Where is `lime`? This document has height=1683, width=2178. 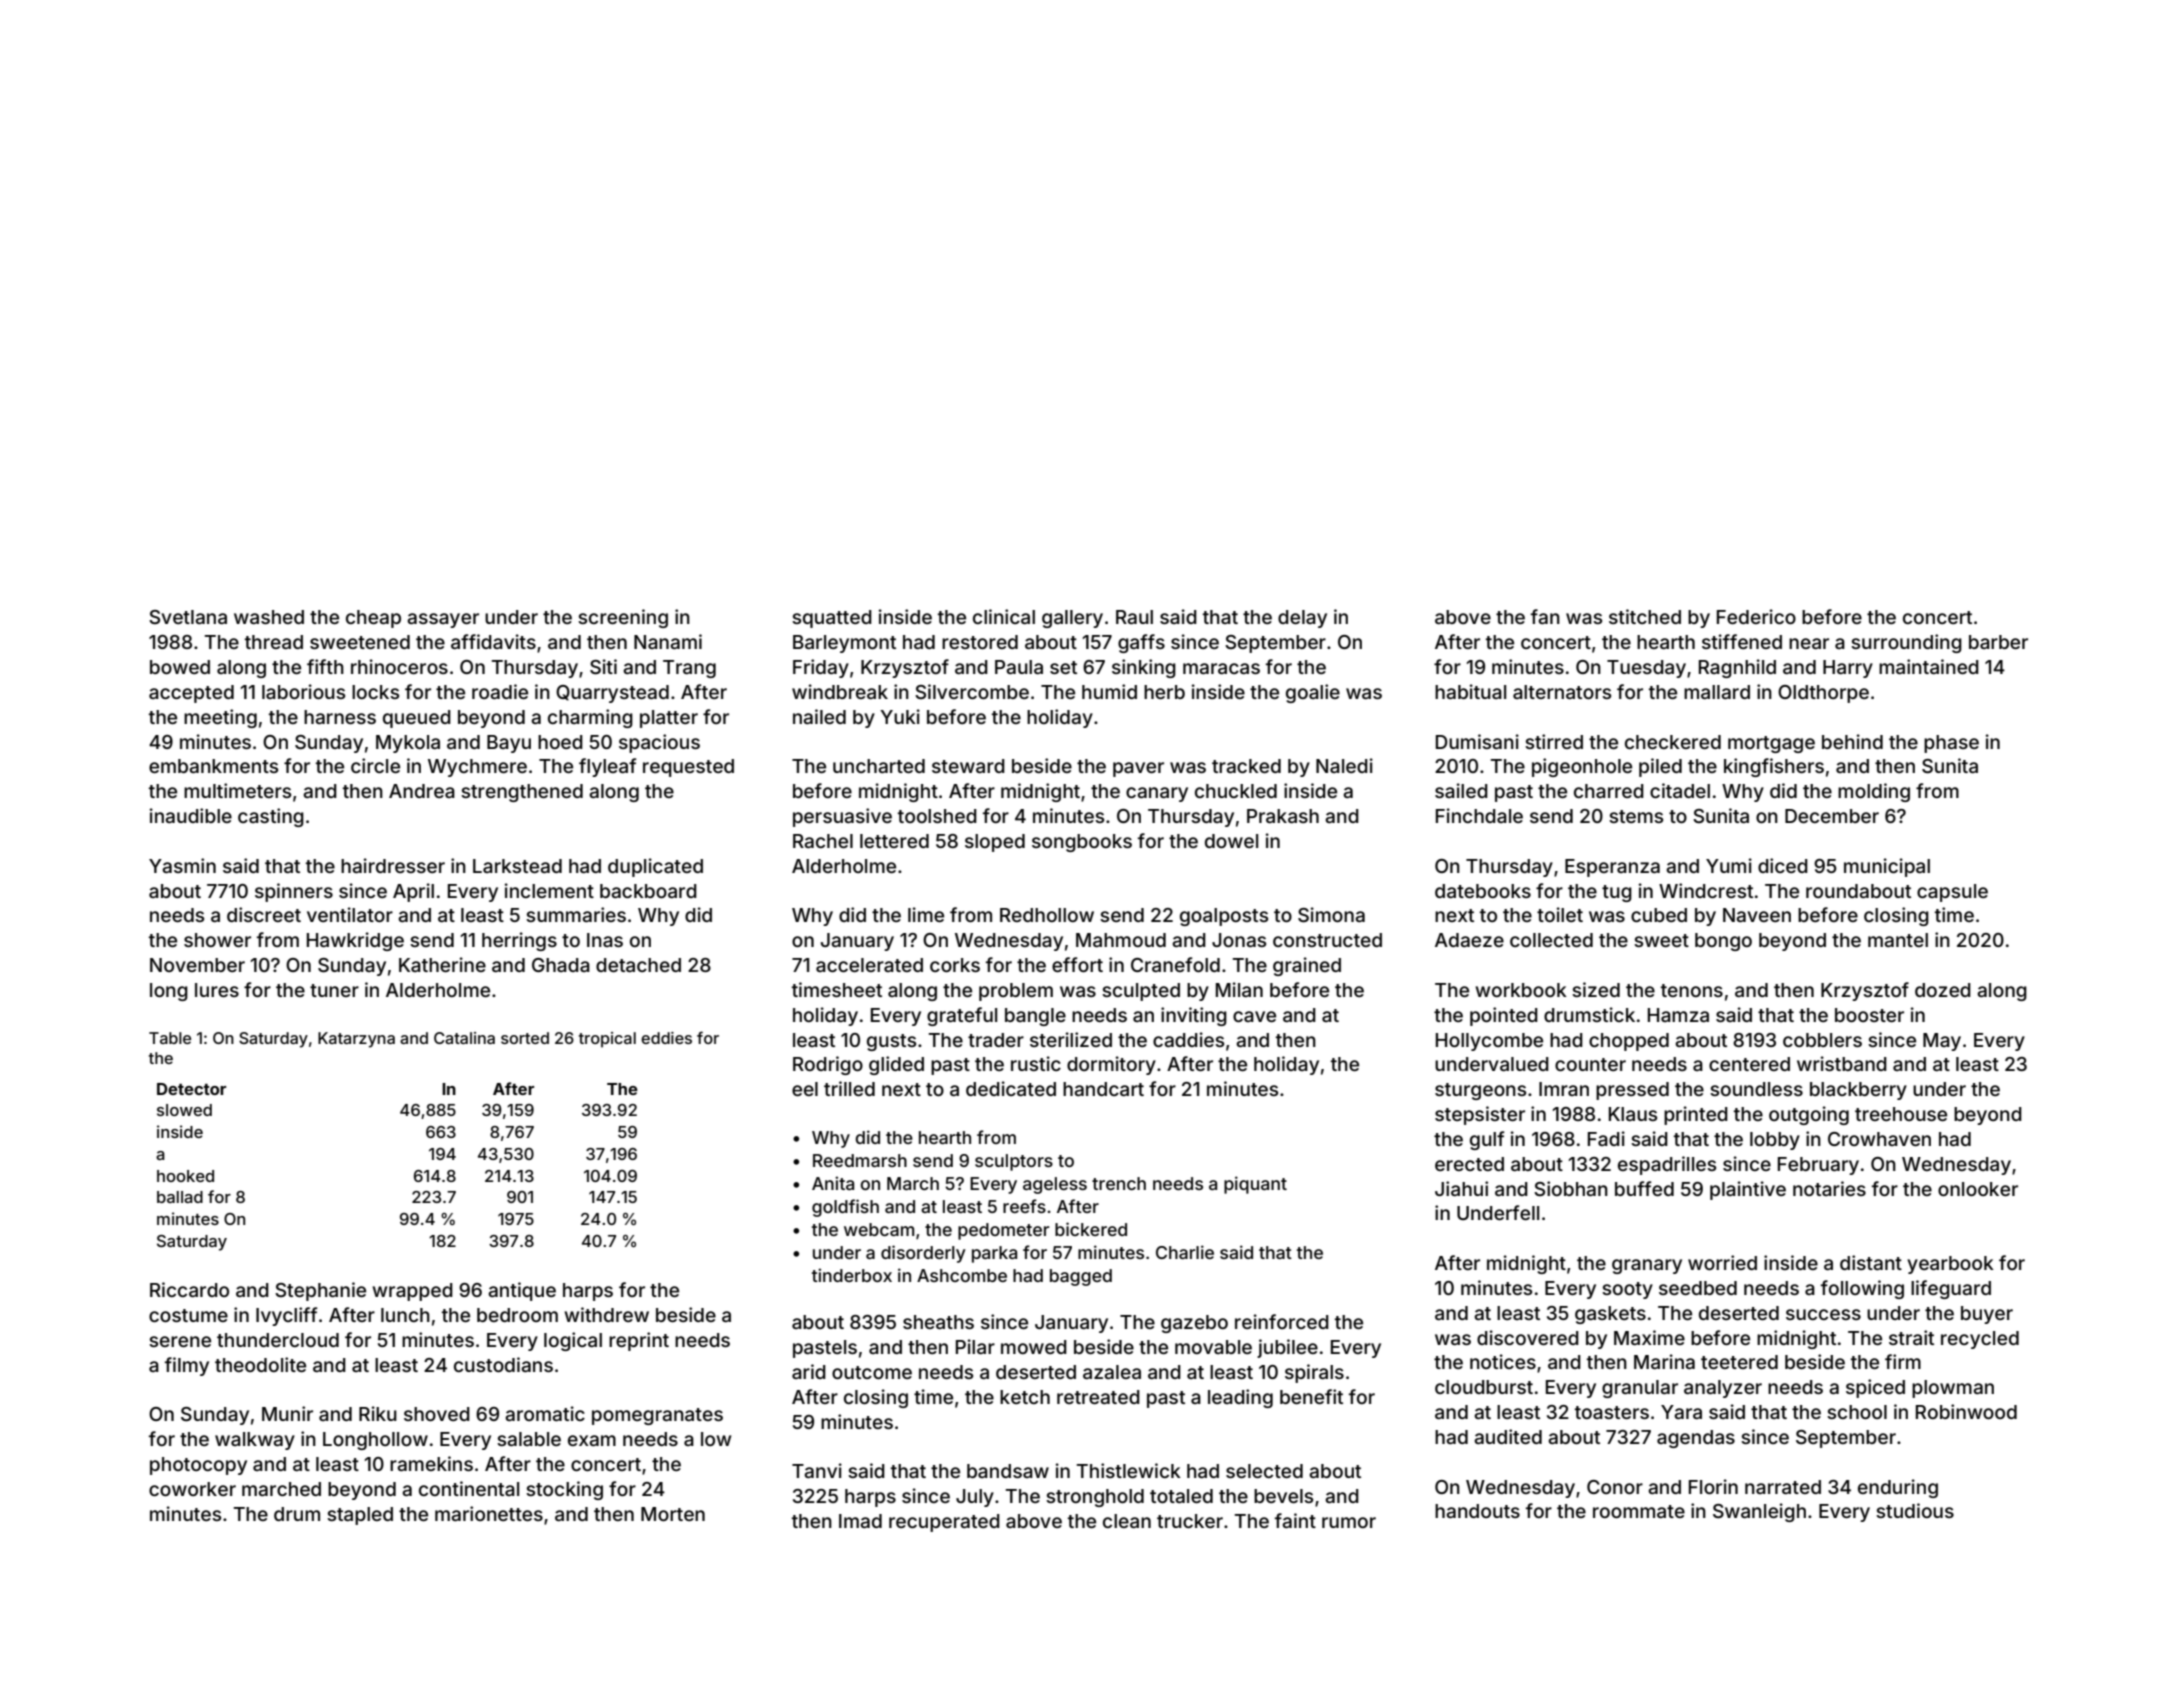 lime is located at coordinates (926, 914).
